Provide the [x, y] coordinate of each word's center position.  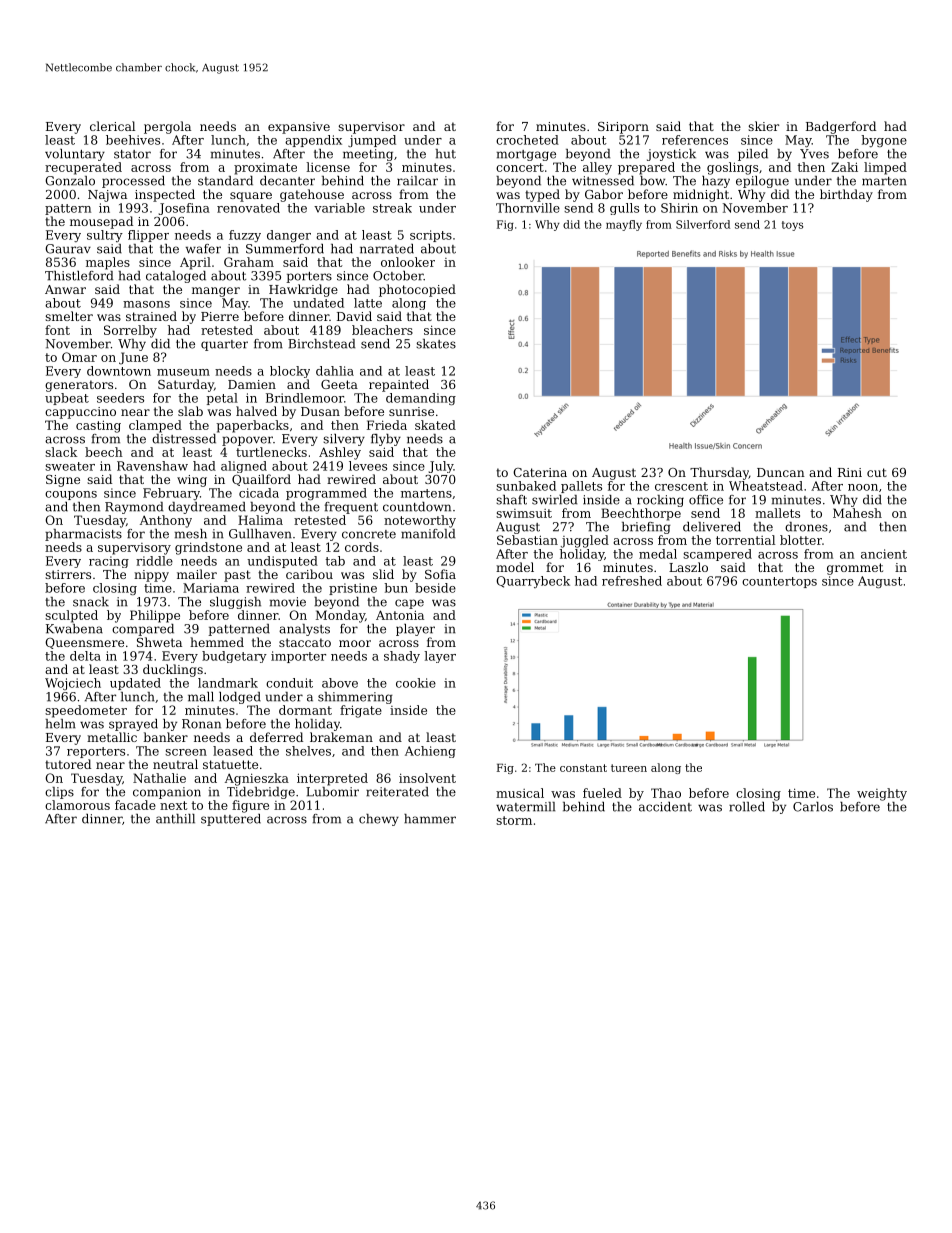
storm [514, 820]
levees [368, 466]
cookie [416, 683]
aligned [244, 467]
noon [863, 487]
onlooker [408, 262]
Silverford [703, 224]
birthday [846, 195]
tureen [629, 768]
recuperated [83, 168]
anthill [175, 819]
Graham [249, 262]
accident [665, 807]
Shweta [159, 642]
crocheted [527, 140]
